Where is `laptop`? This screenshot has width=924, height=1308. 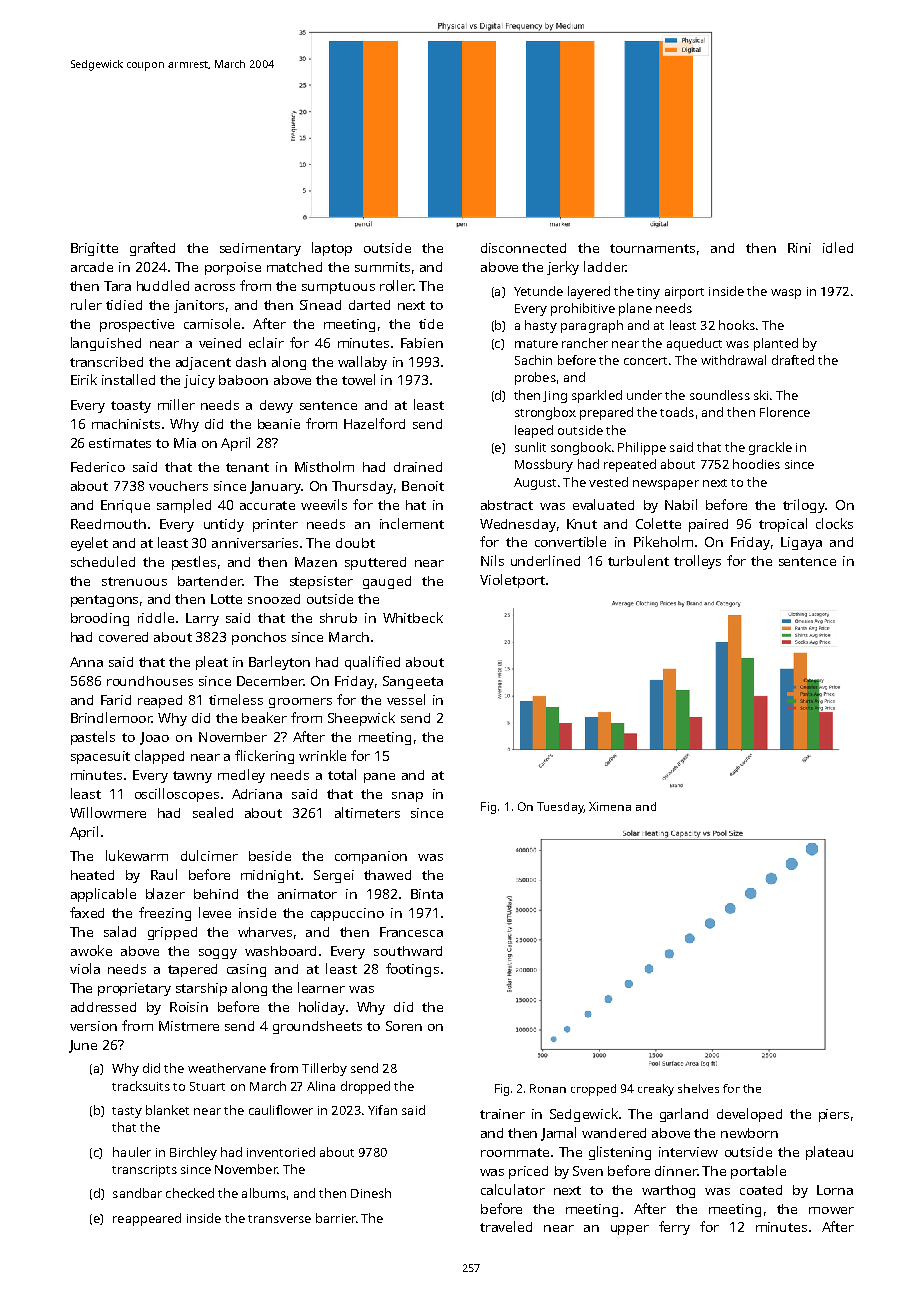 laptop is located at coordinates (332, 249).
